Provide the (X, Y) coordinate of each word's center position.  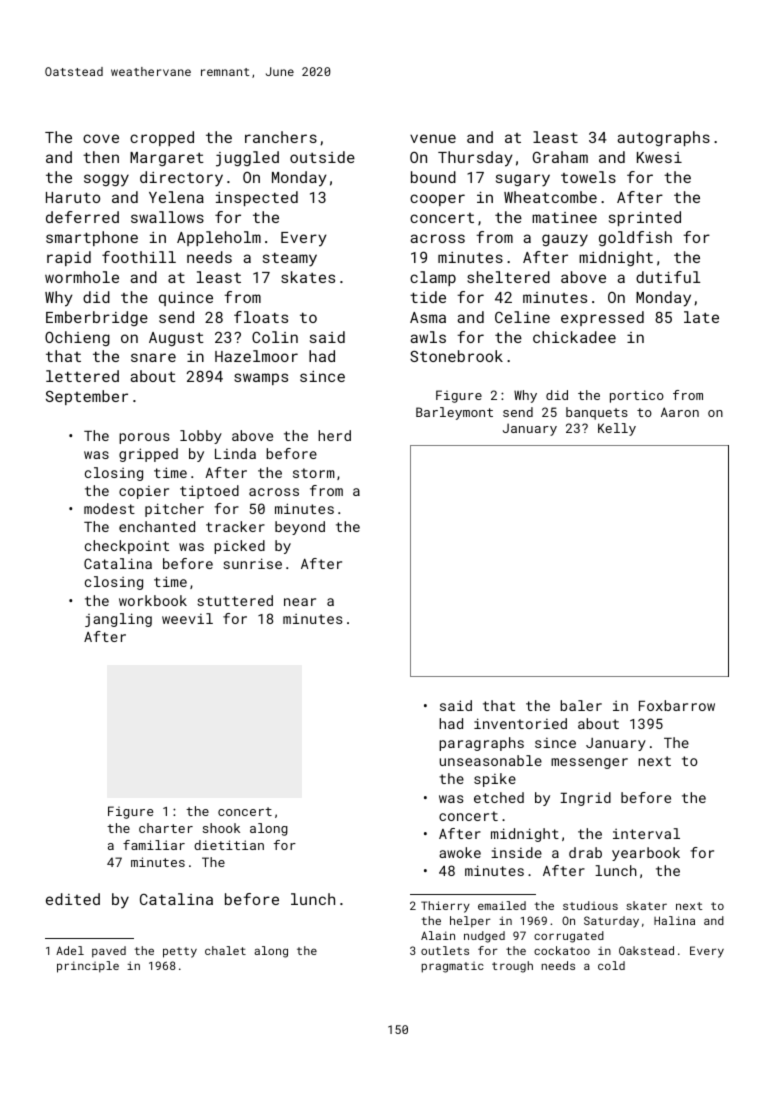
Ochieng (77, 338)
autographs (663, 138)
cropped (162, 138)
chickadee (574, 337)
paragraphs (481, 744)
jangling (118, 620)
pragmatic (453, 967)
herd (334, 435)
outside (322, 157)
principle (88, 967)
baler (581, 705)
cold (611, 965)
